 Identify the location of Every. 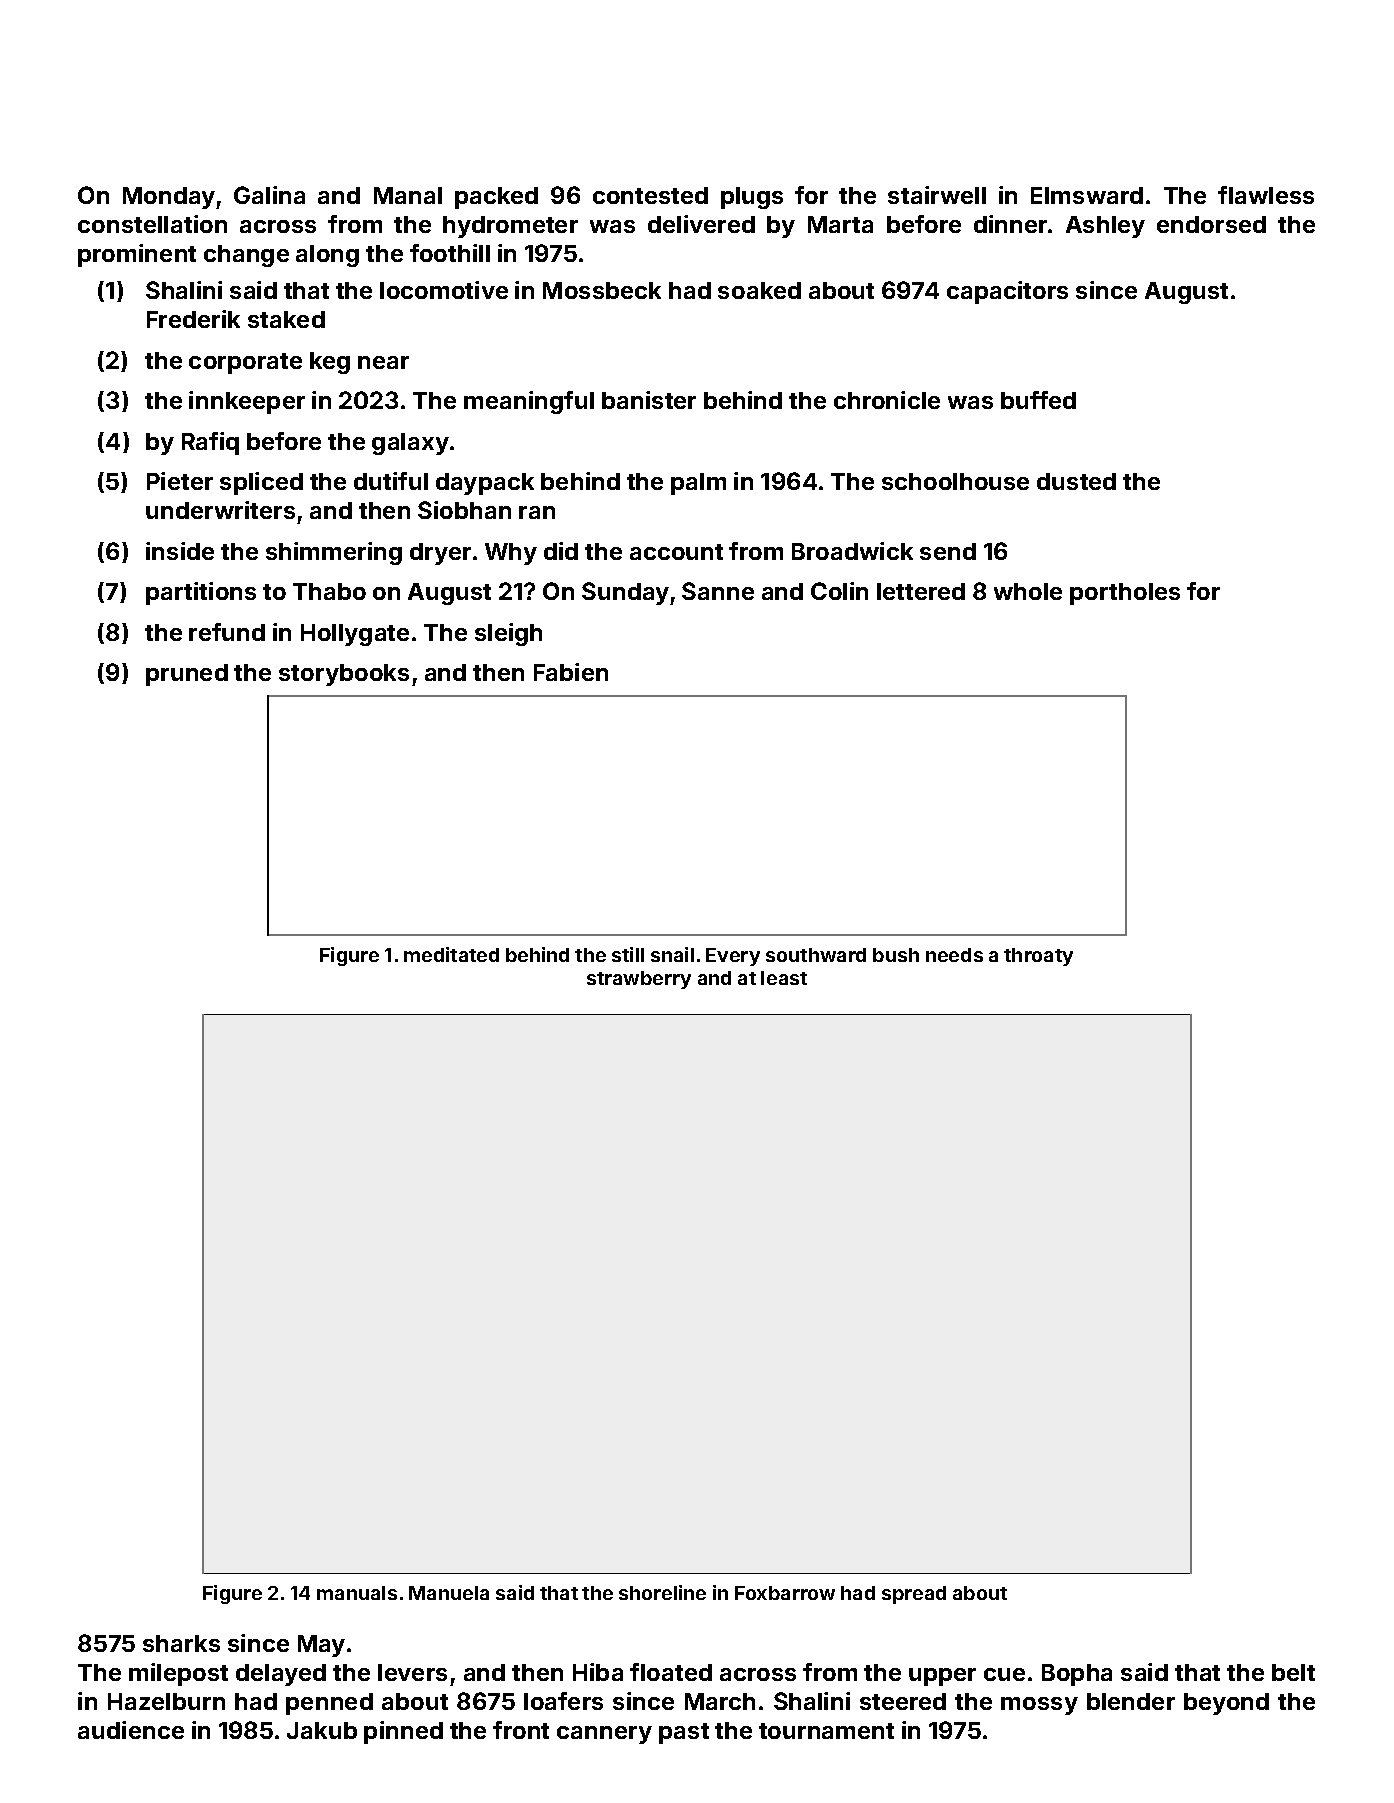
(733, 957).
